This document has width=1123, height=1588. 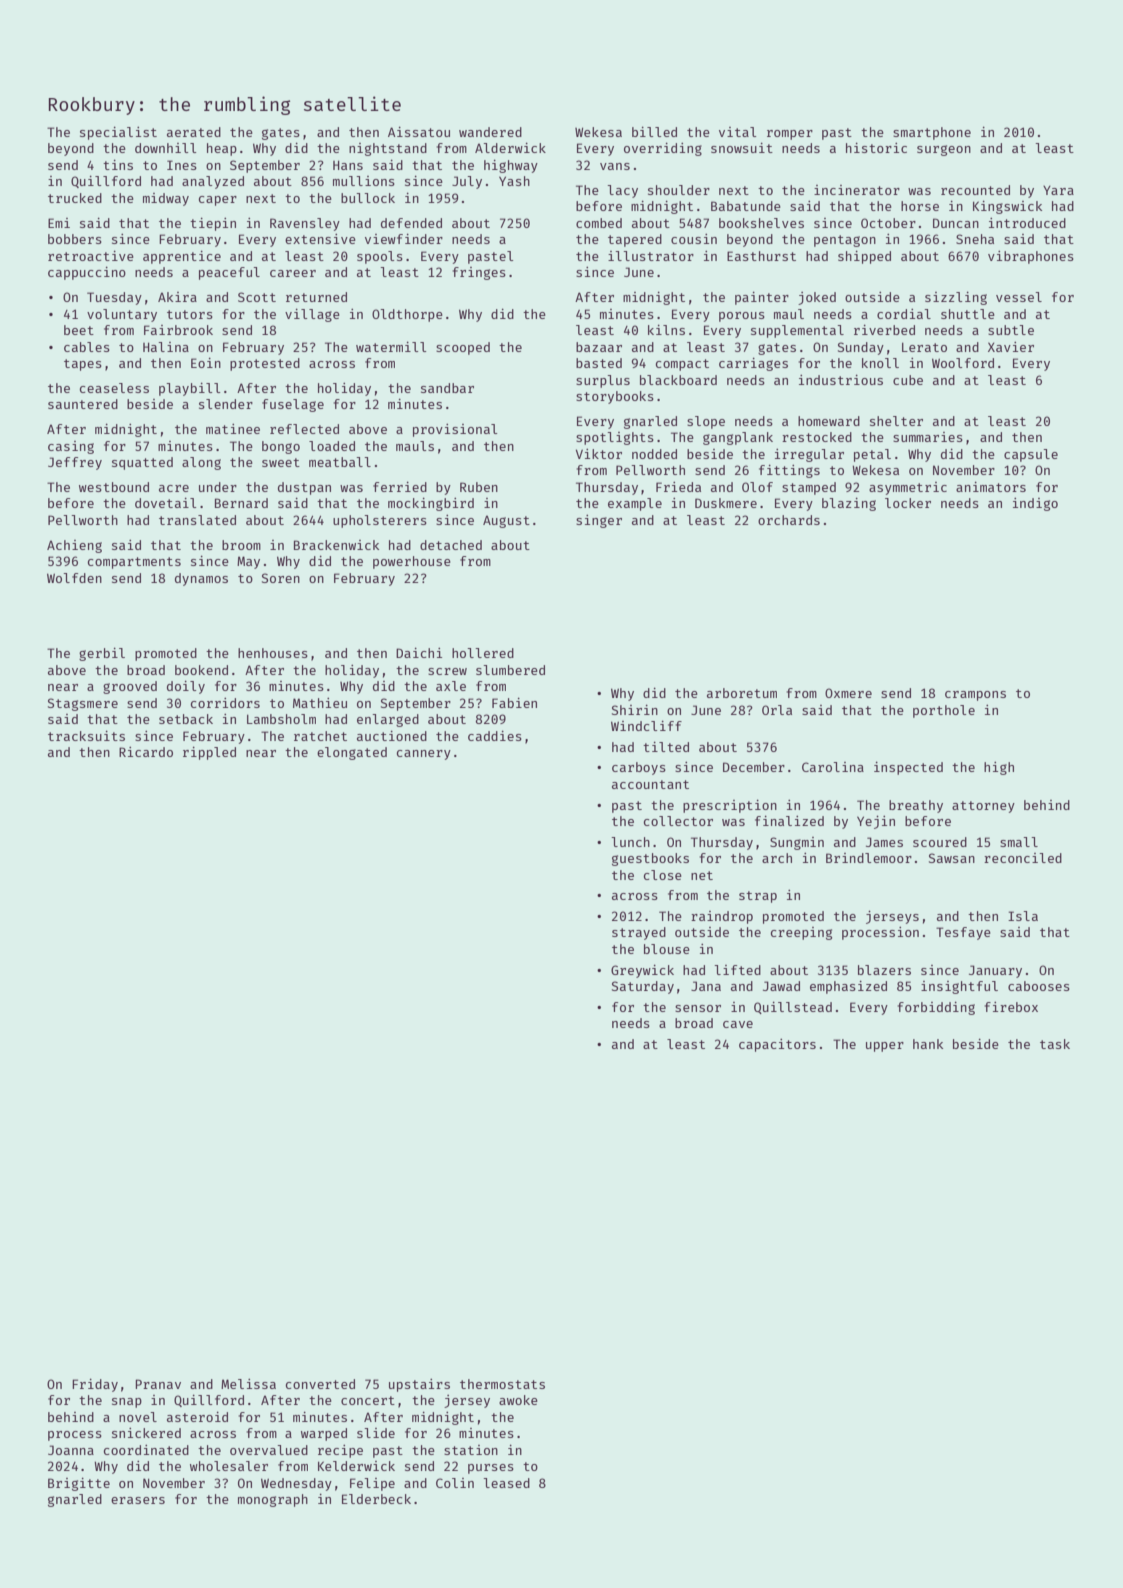 What do you see at coordinates (654, 132) in the document?
I see `billed` at bounding box center [654, 132].
